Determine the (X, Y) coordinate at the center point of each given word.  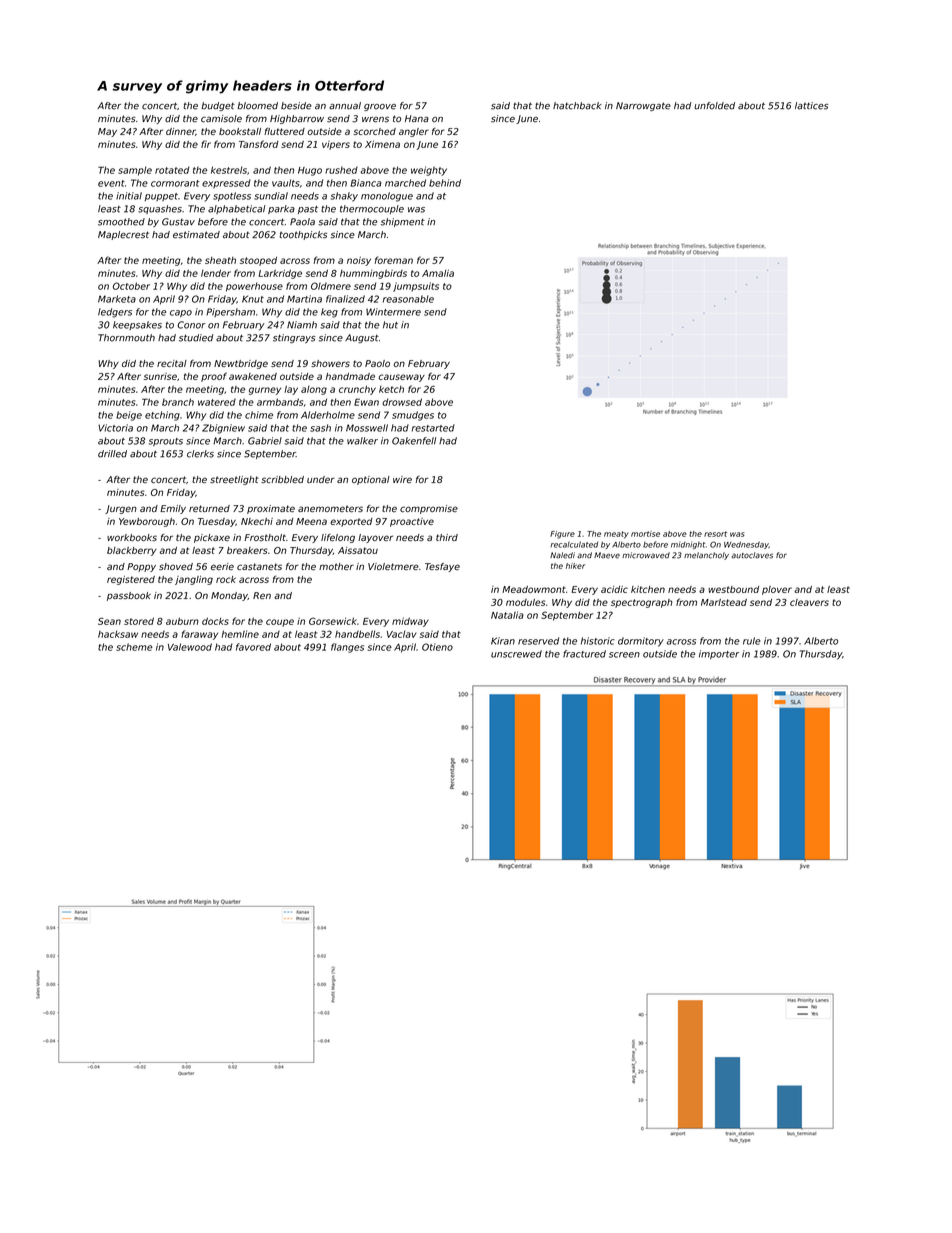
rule (752, 641)
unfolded (714, 106)
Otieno (437, 647)
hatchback (577, 106)
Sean (109, 621)
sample (135, 171)
